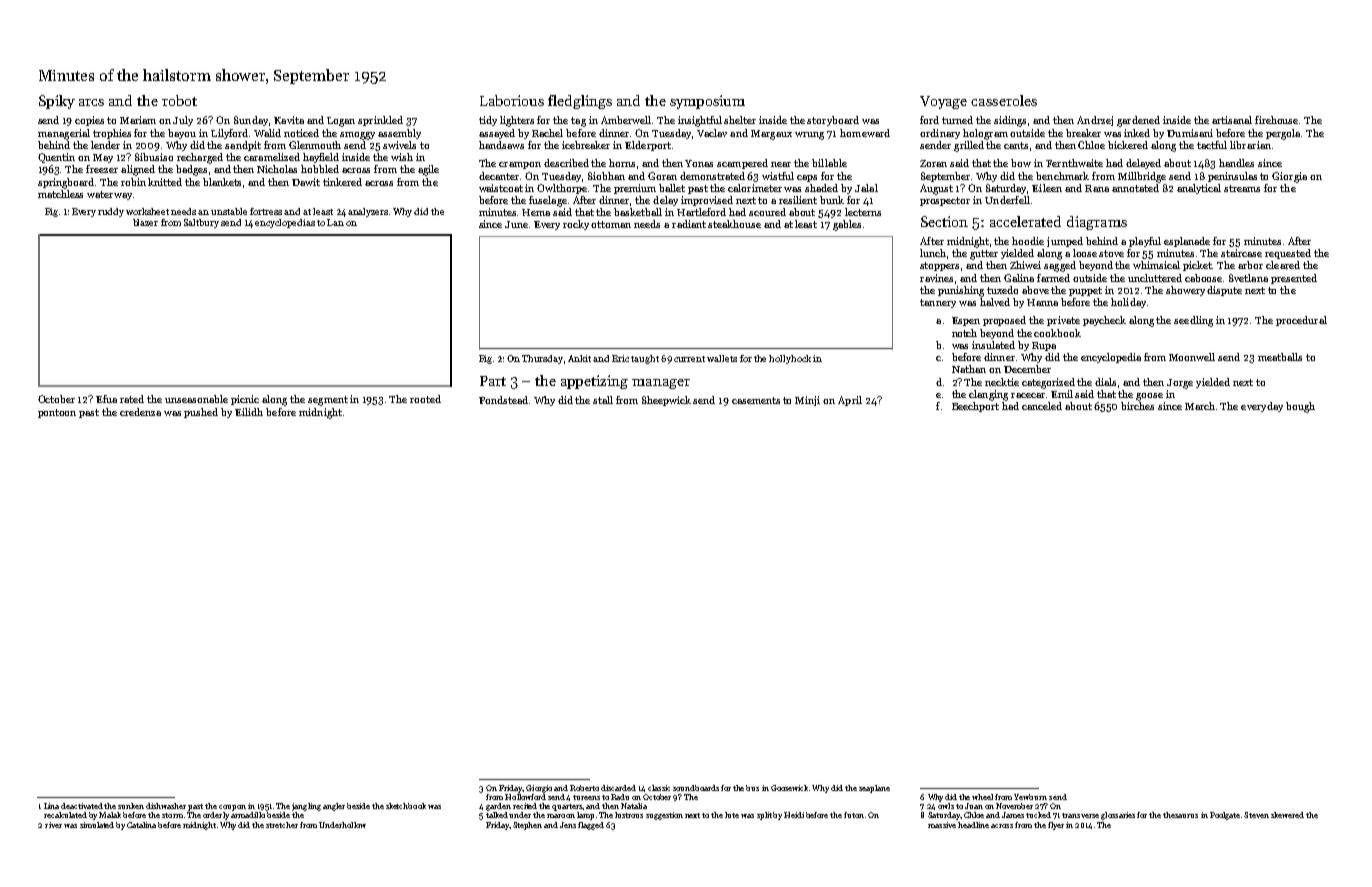 The height and width of the screenshot is (887, 1372). What do you see at coordinates (943, 102) in the screenshot?
I see `Voyage` at bounding box center [943, 102].
